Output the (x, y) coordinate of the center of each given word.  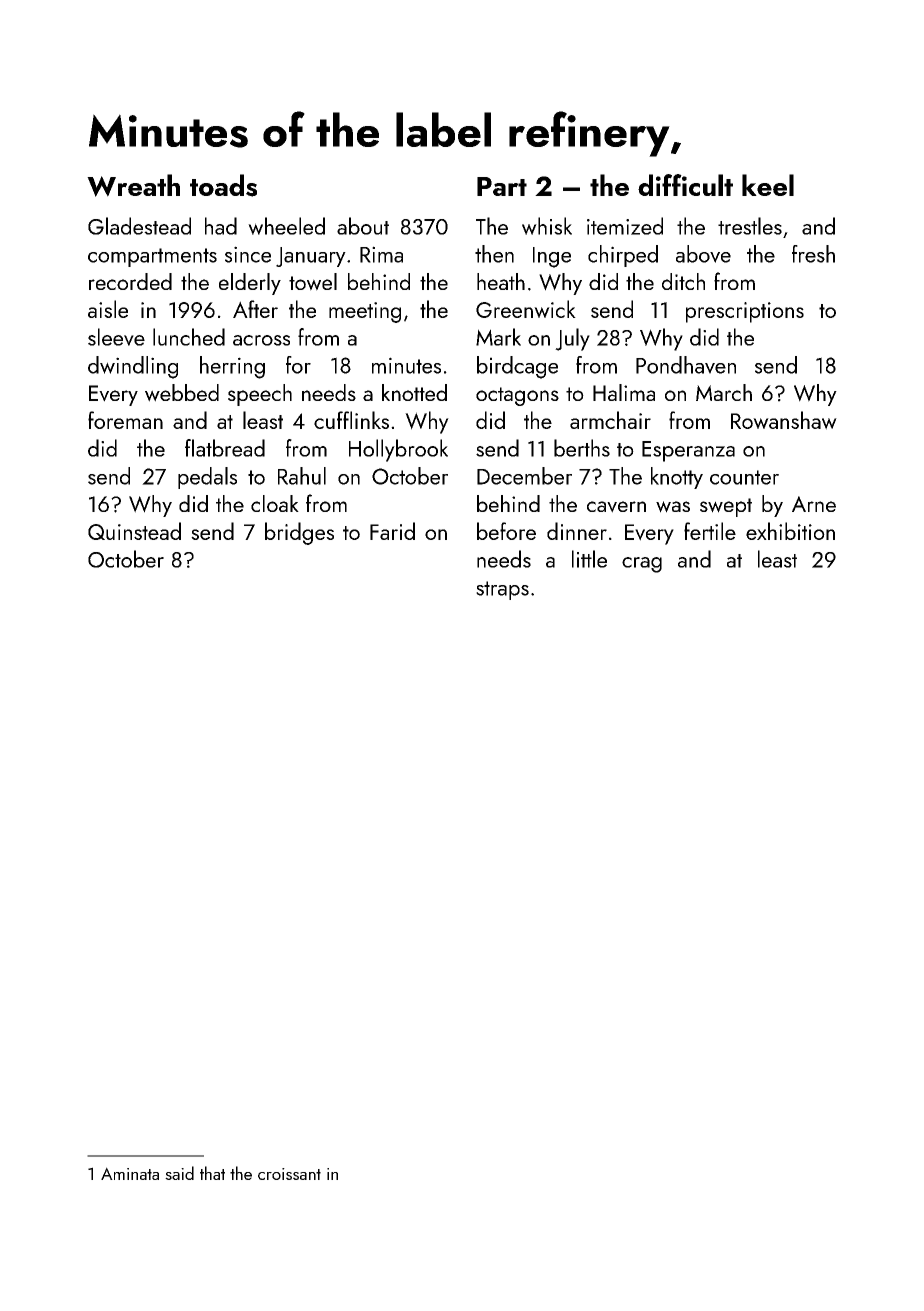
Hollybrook (398, 450)
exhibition (790, 531)
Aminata (130, 1173)
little (589, 559)
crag (642, 565)
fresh (813, 254)
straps (502, 590)
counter (744, 477)
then (494, 254)
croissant (289, 1174)
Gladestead (139, 226)
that (212, 1173)
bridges (299, 533)
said (179, 1173)
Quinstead (134, 531)
